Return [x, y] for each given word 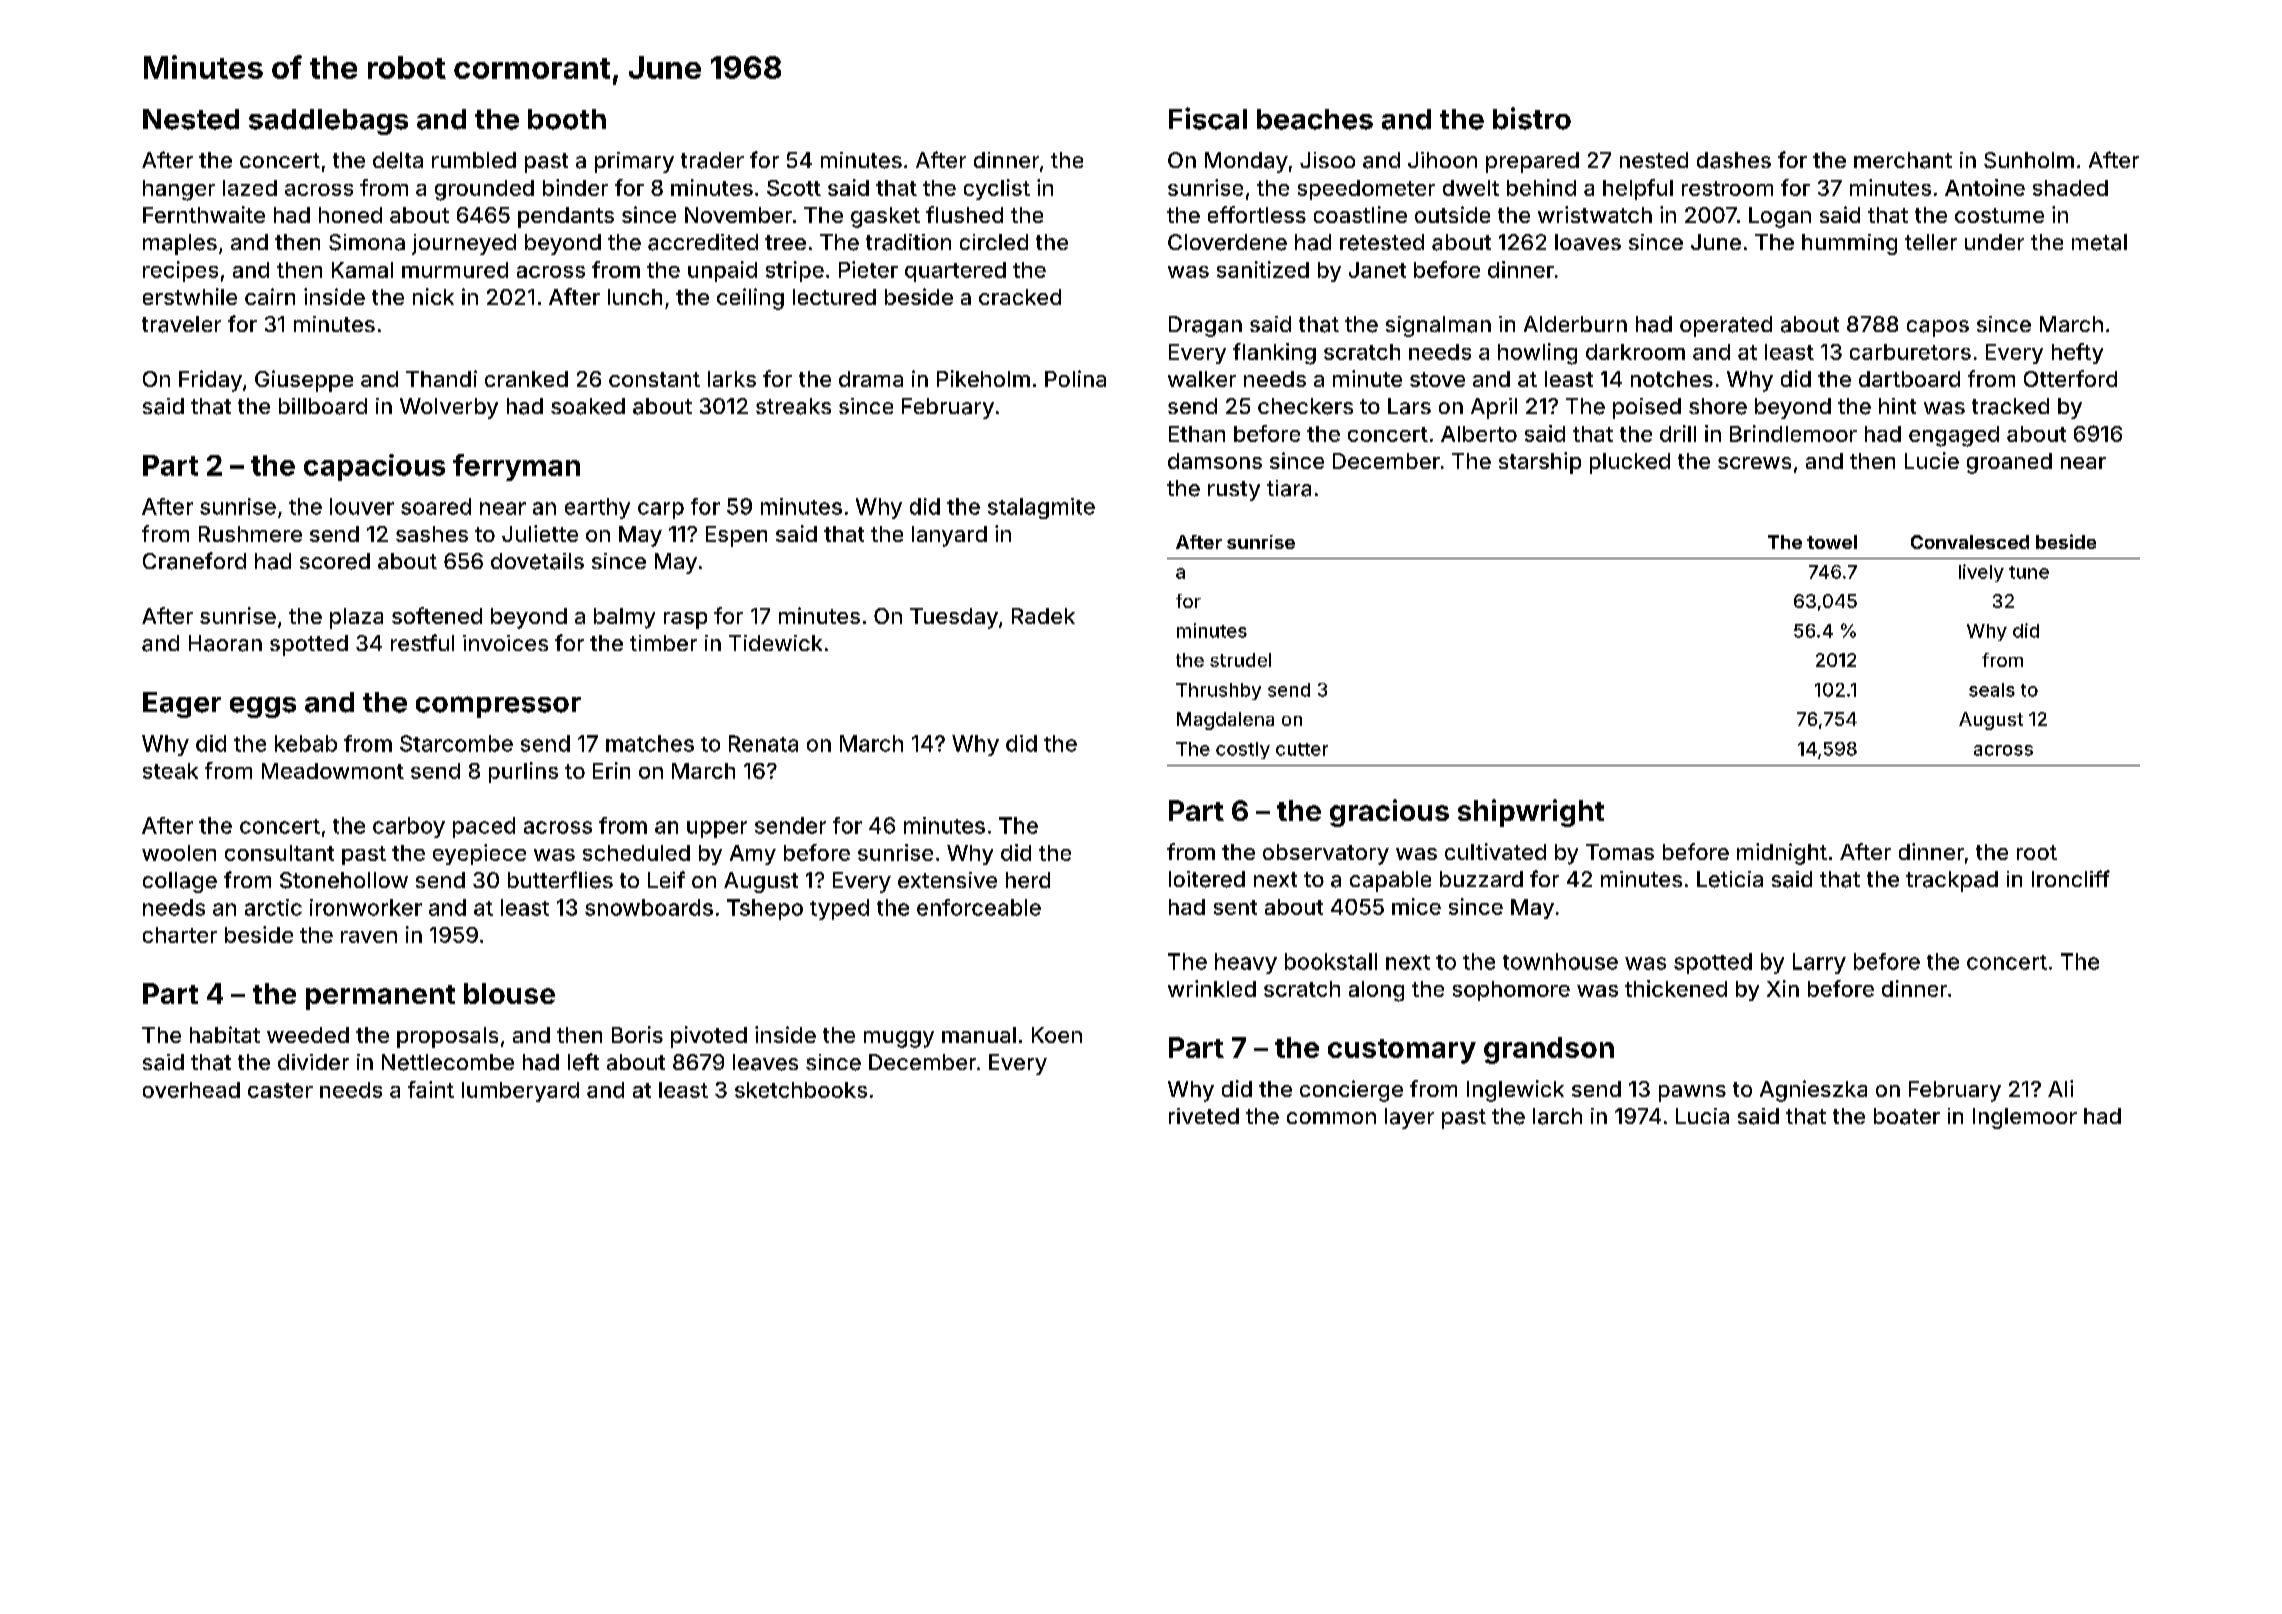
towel [1832, 542]
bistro [1532, 118]
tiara [1289, 488]
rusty [1234, 491]
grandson [1549, 1050]
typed [839, 909]
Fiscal [1208, 118]
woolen [179, 853]
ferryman [516, 467]
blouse [509, 993]
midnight [1782, 854]
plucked [1630, 463]
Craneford [194, 561]
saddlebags [328, 122]
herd [1028, 880]
